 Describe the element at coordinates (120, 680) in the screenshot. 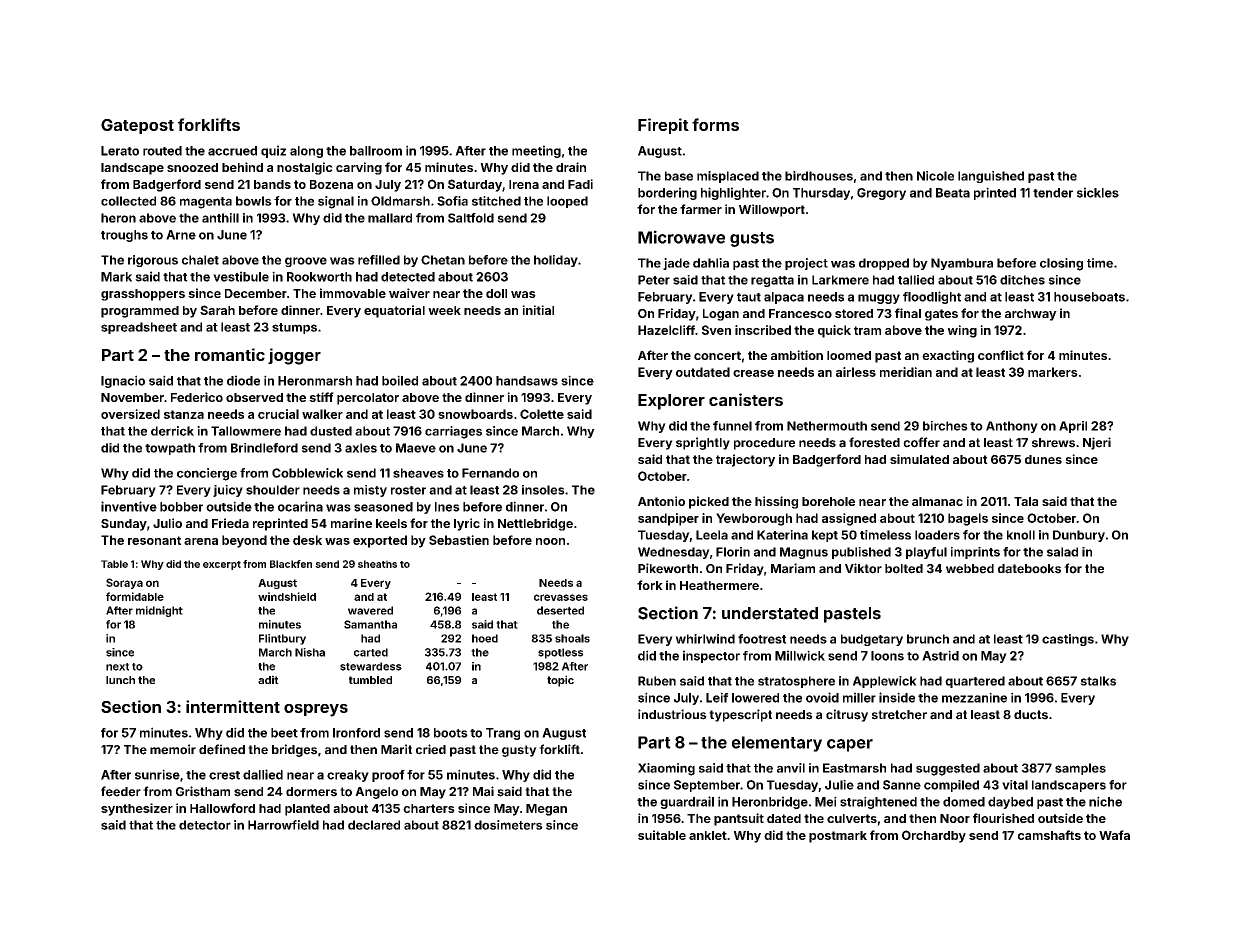

I see `lunch` at that location.
